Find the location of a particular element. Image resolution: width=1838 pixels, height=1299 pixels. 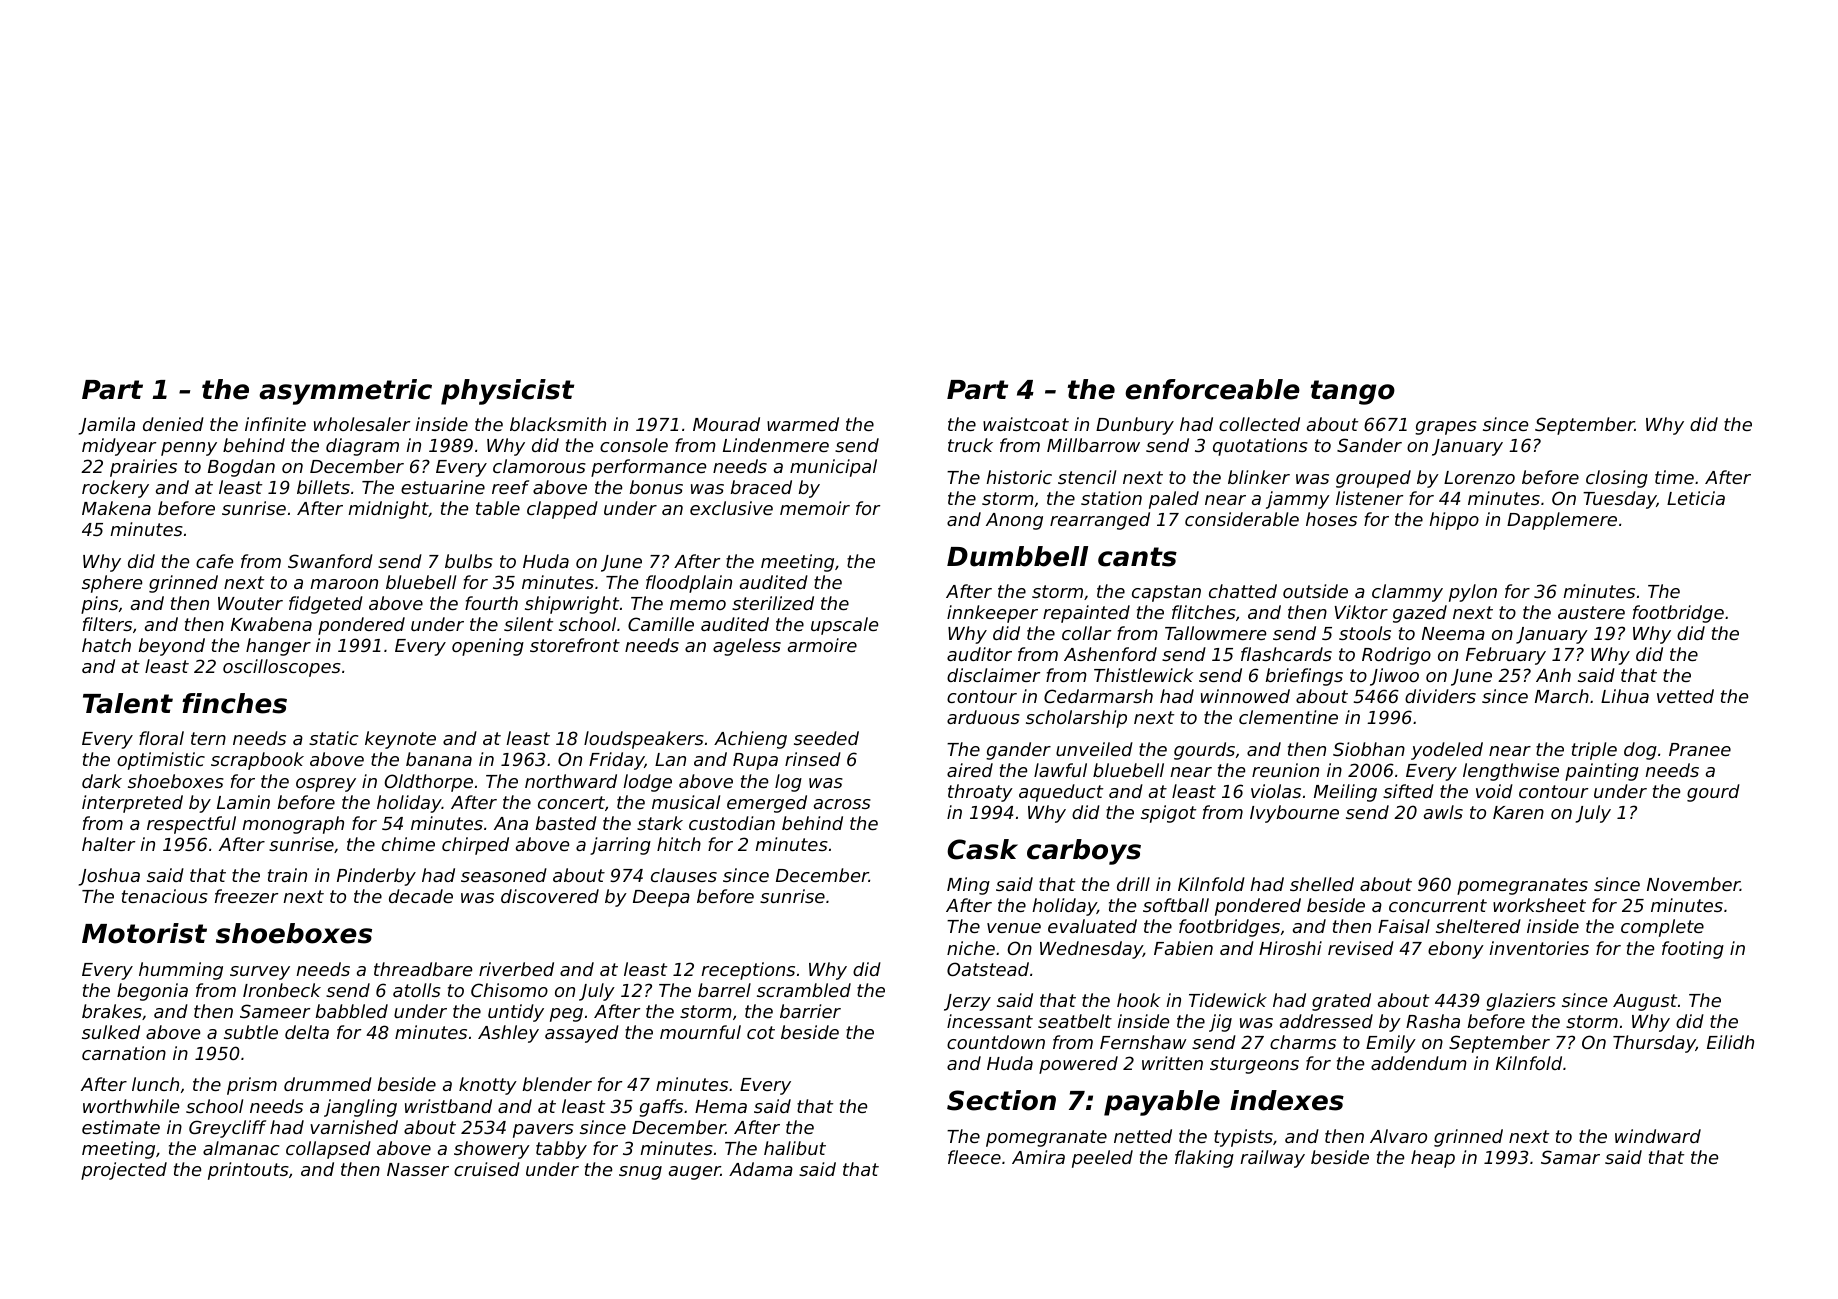

floodplain is located at coordinates (689, 584).
